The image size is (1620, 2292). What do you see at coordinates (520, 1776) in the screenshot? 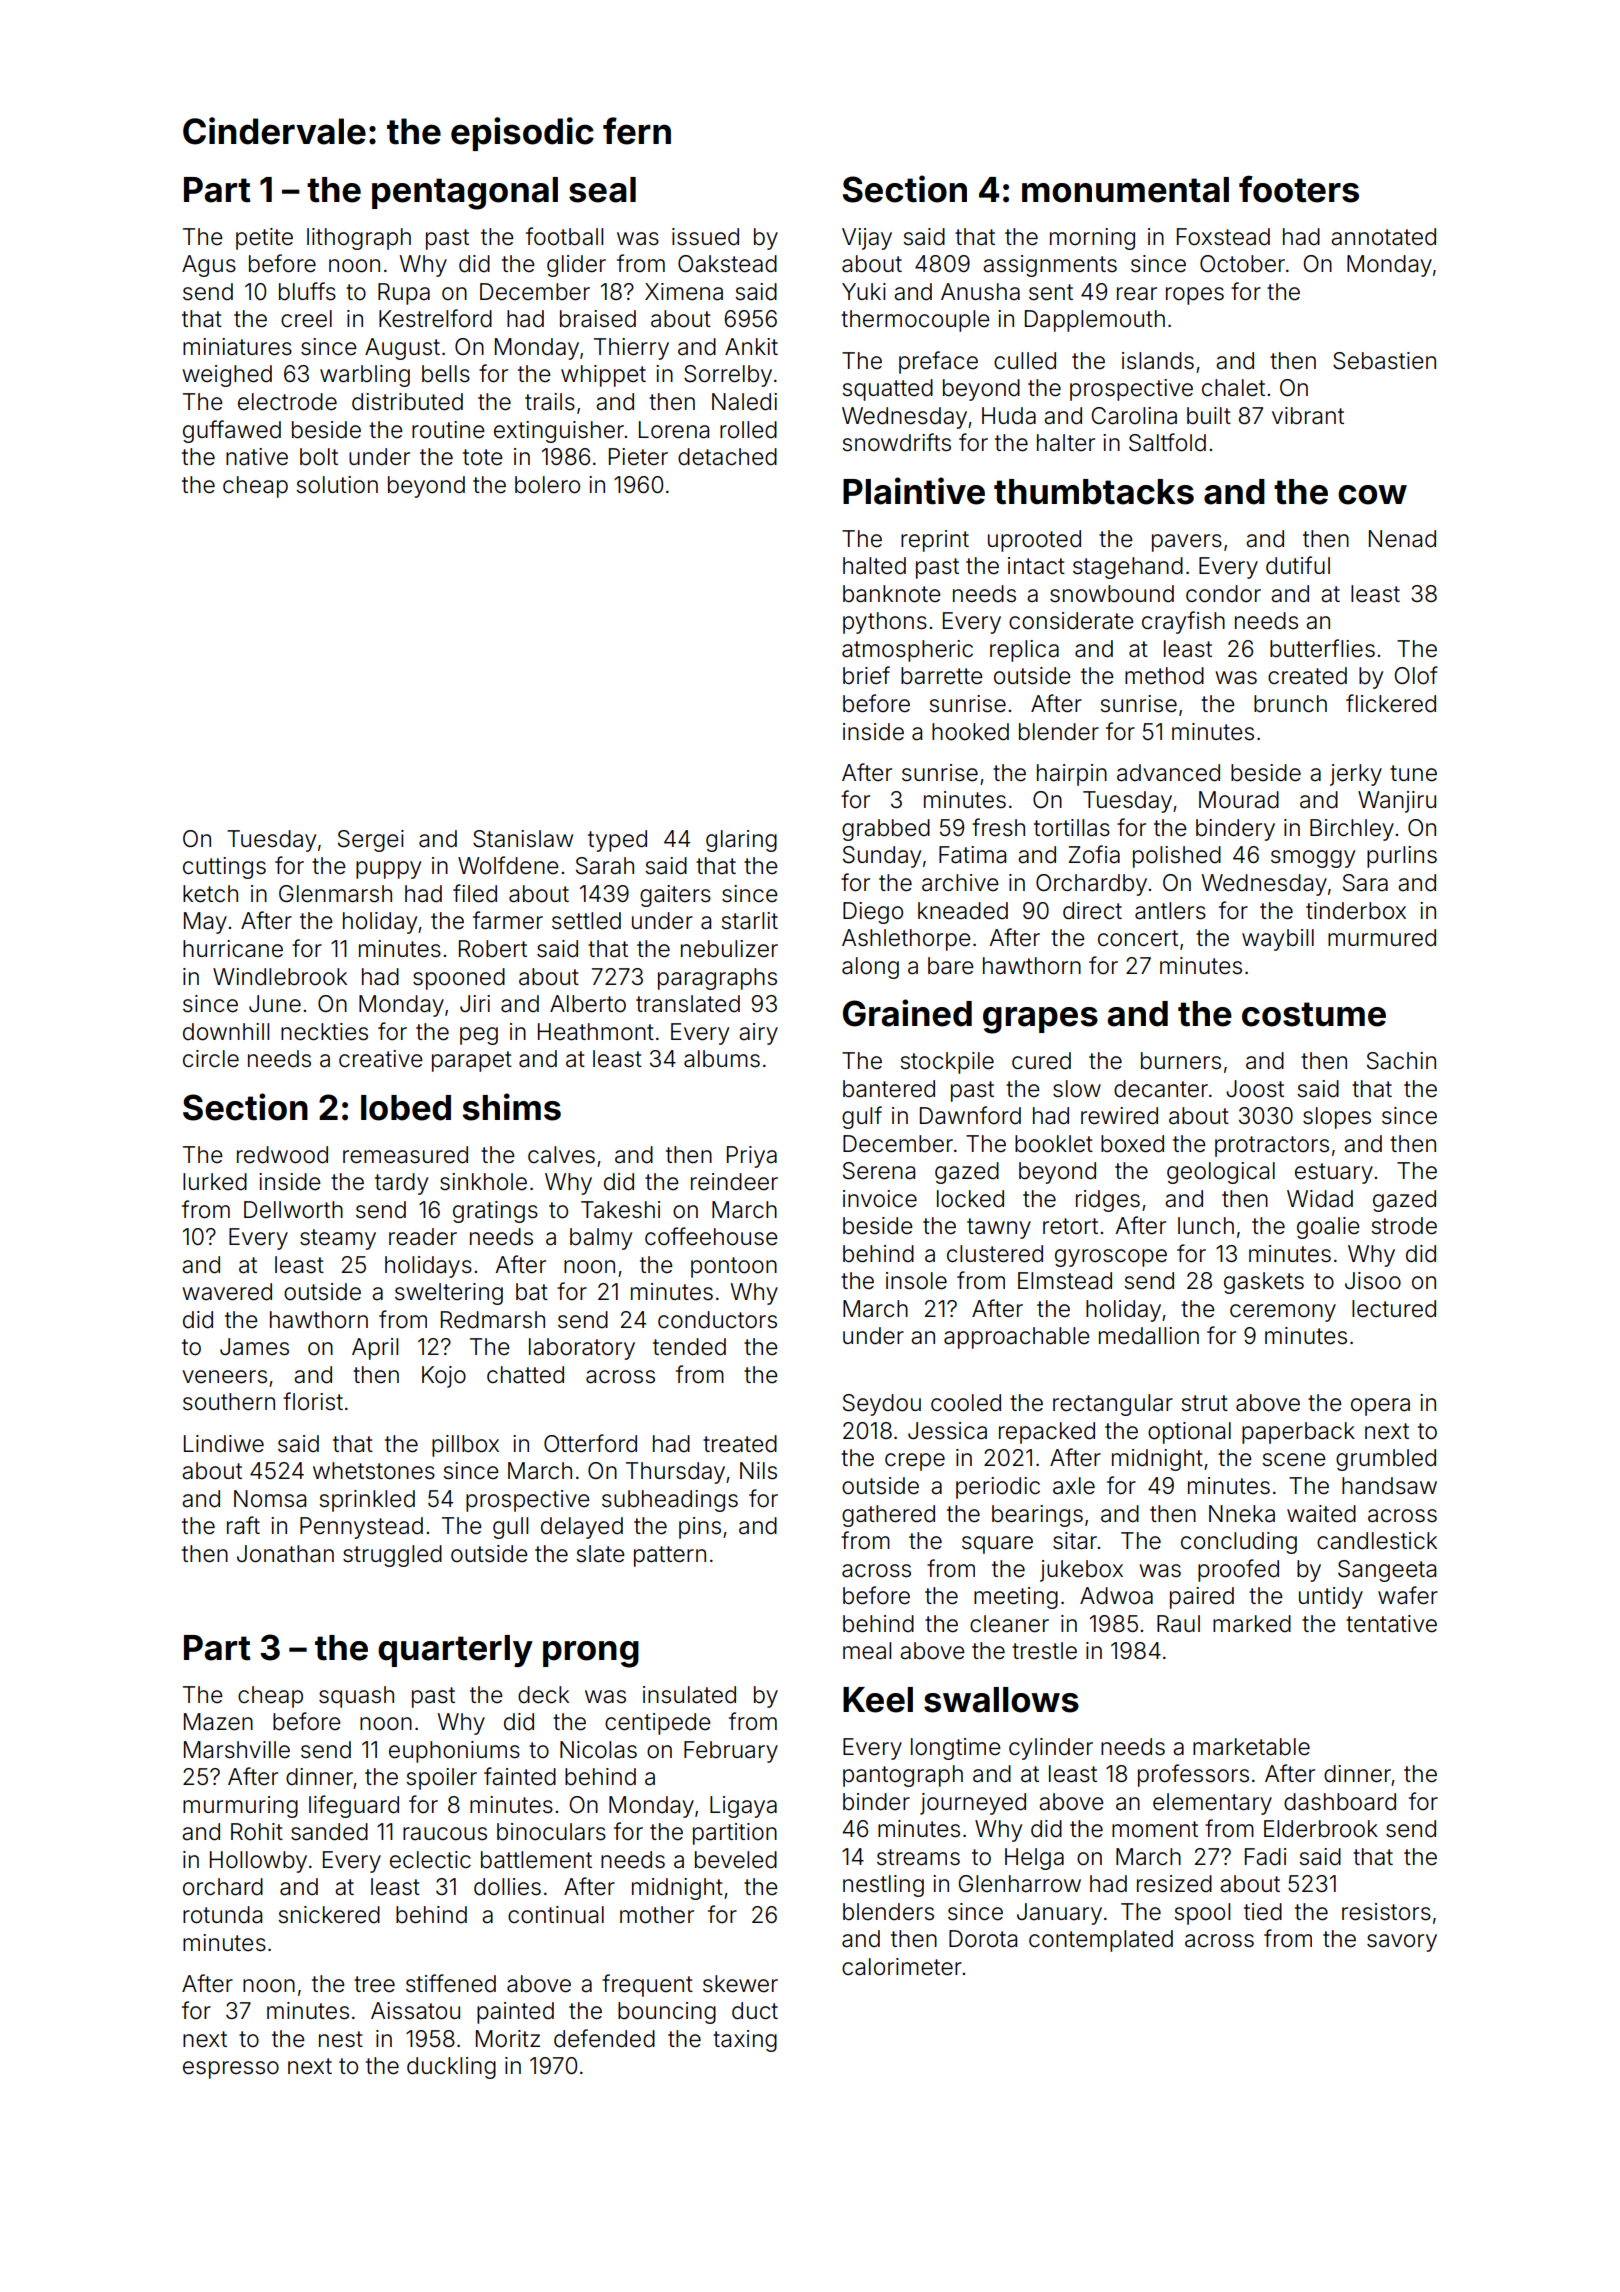
I see `fainted` at bounding box center [520, 1776].
